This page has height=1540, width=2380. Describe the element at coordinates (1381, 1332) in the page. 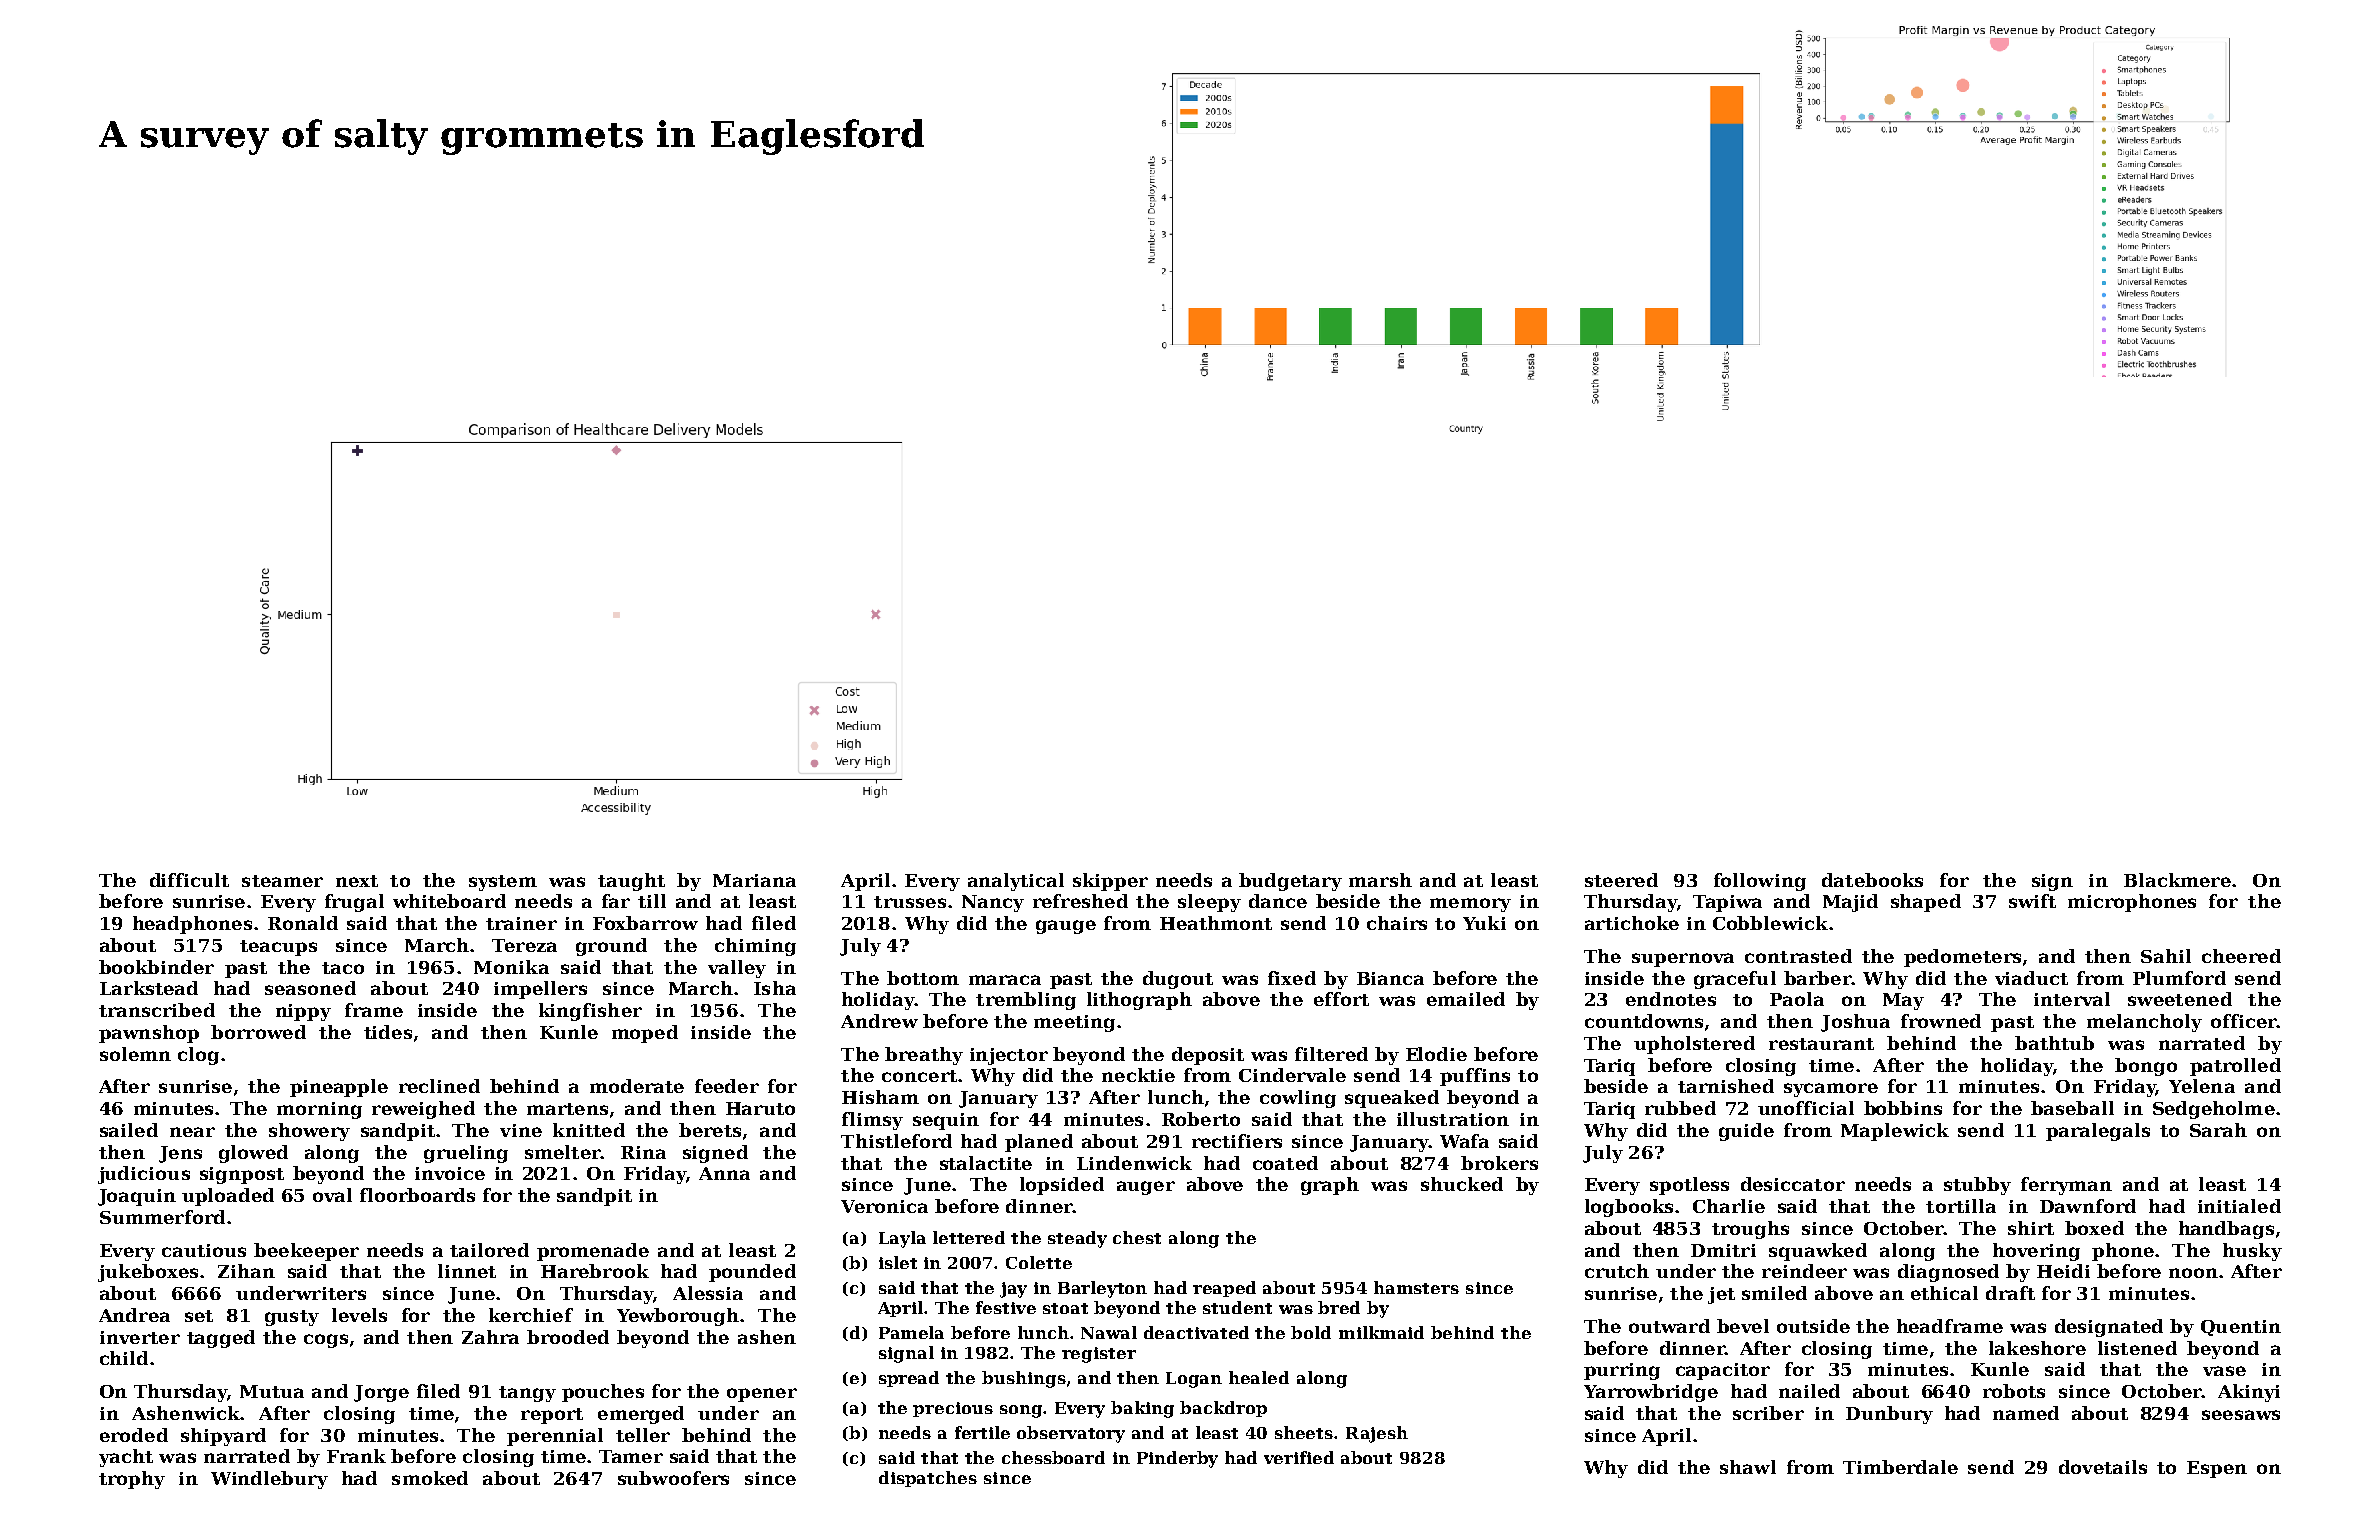

I see `milkmaid` at that location.
